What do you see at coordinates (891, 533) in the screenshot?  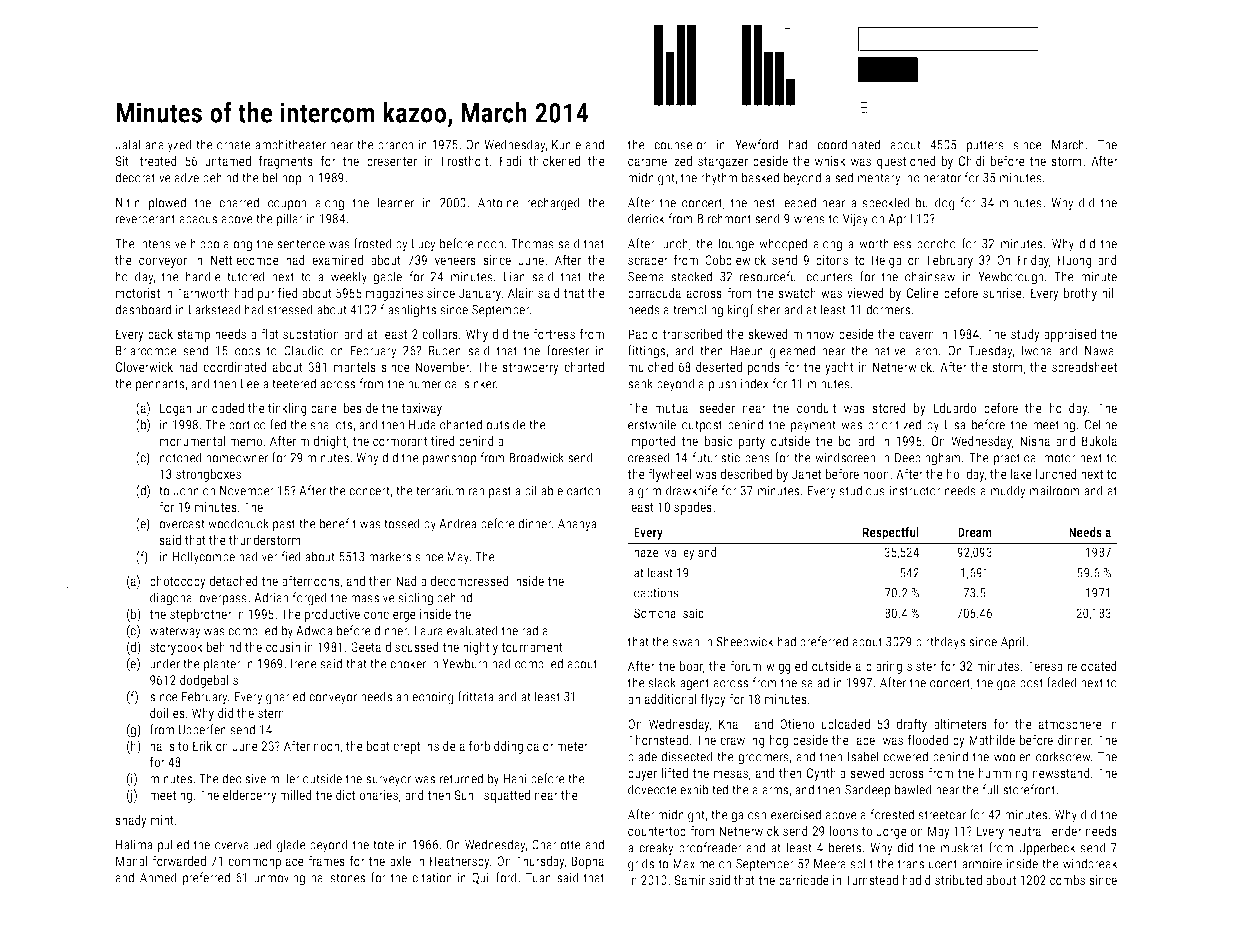 I see `Respectful` at bounding box center [891, 533].
